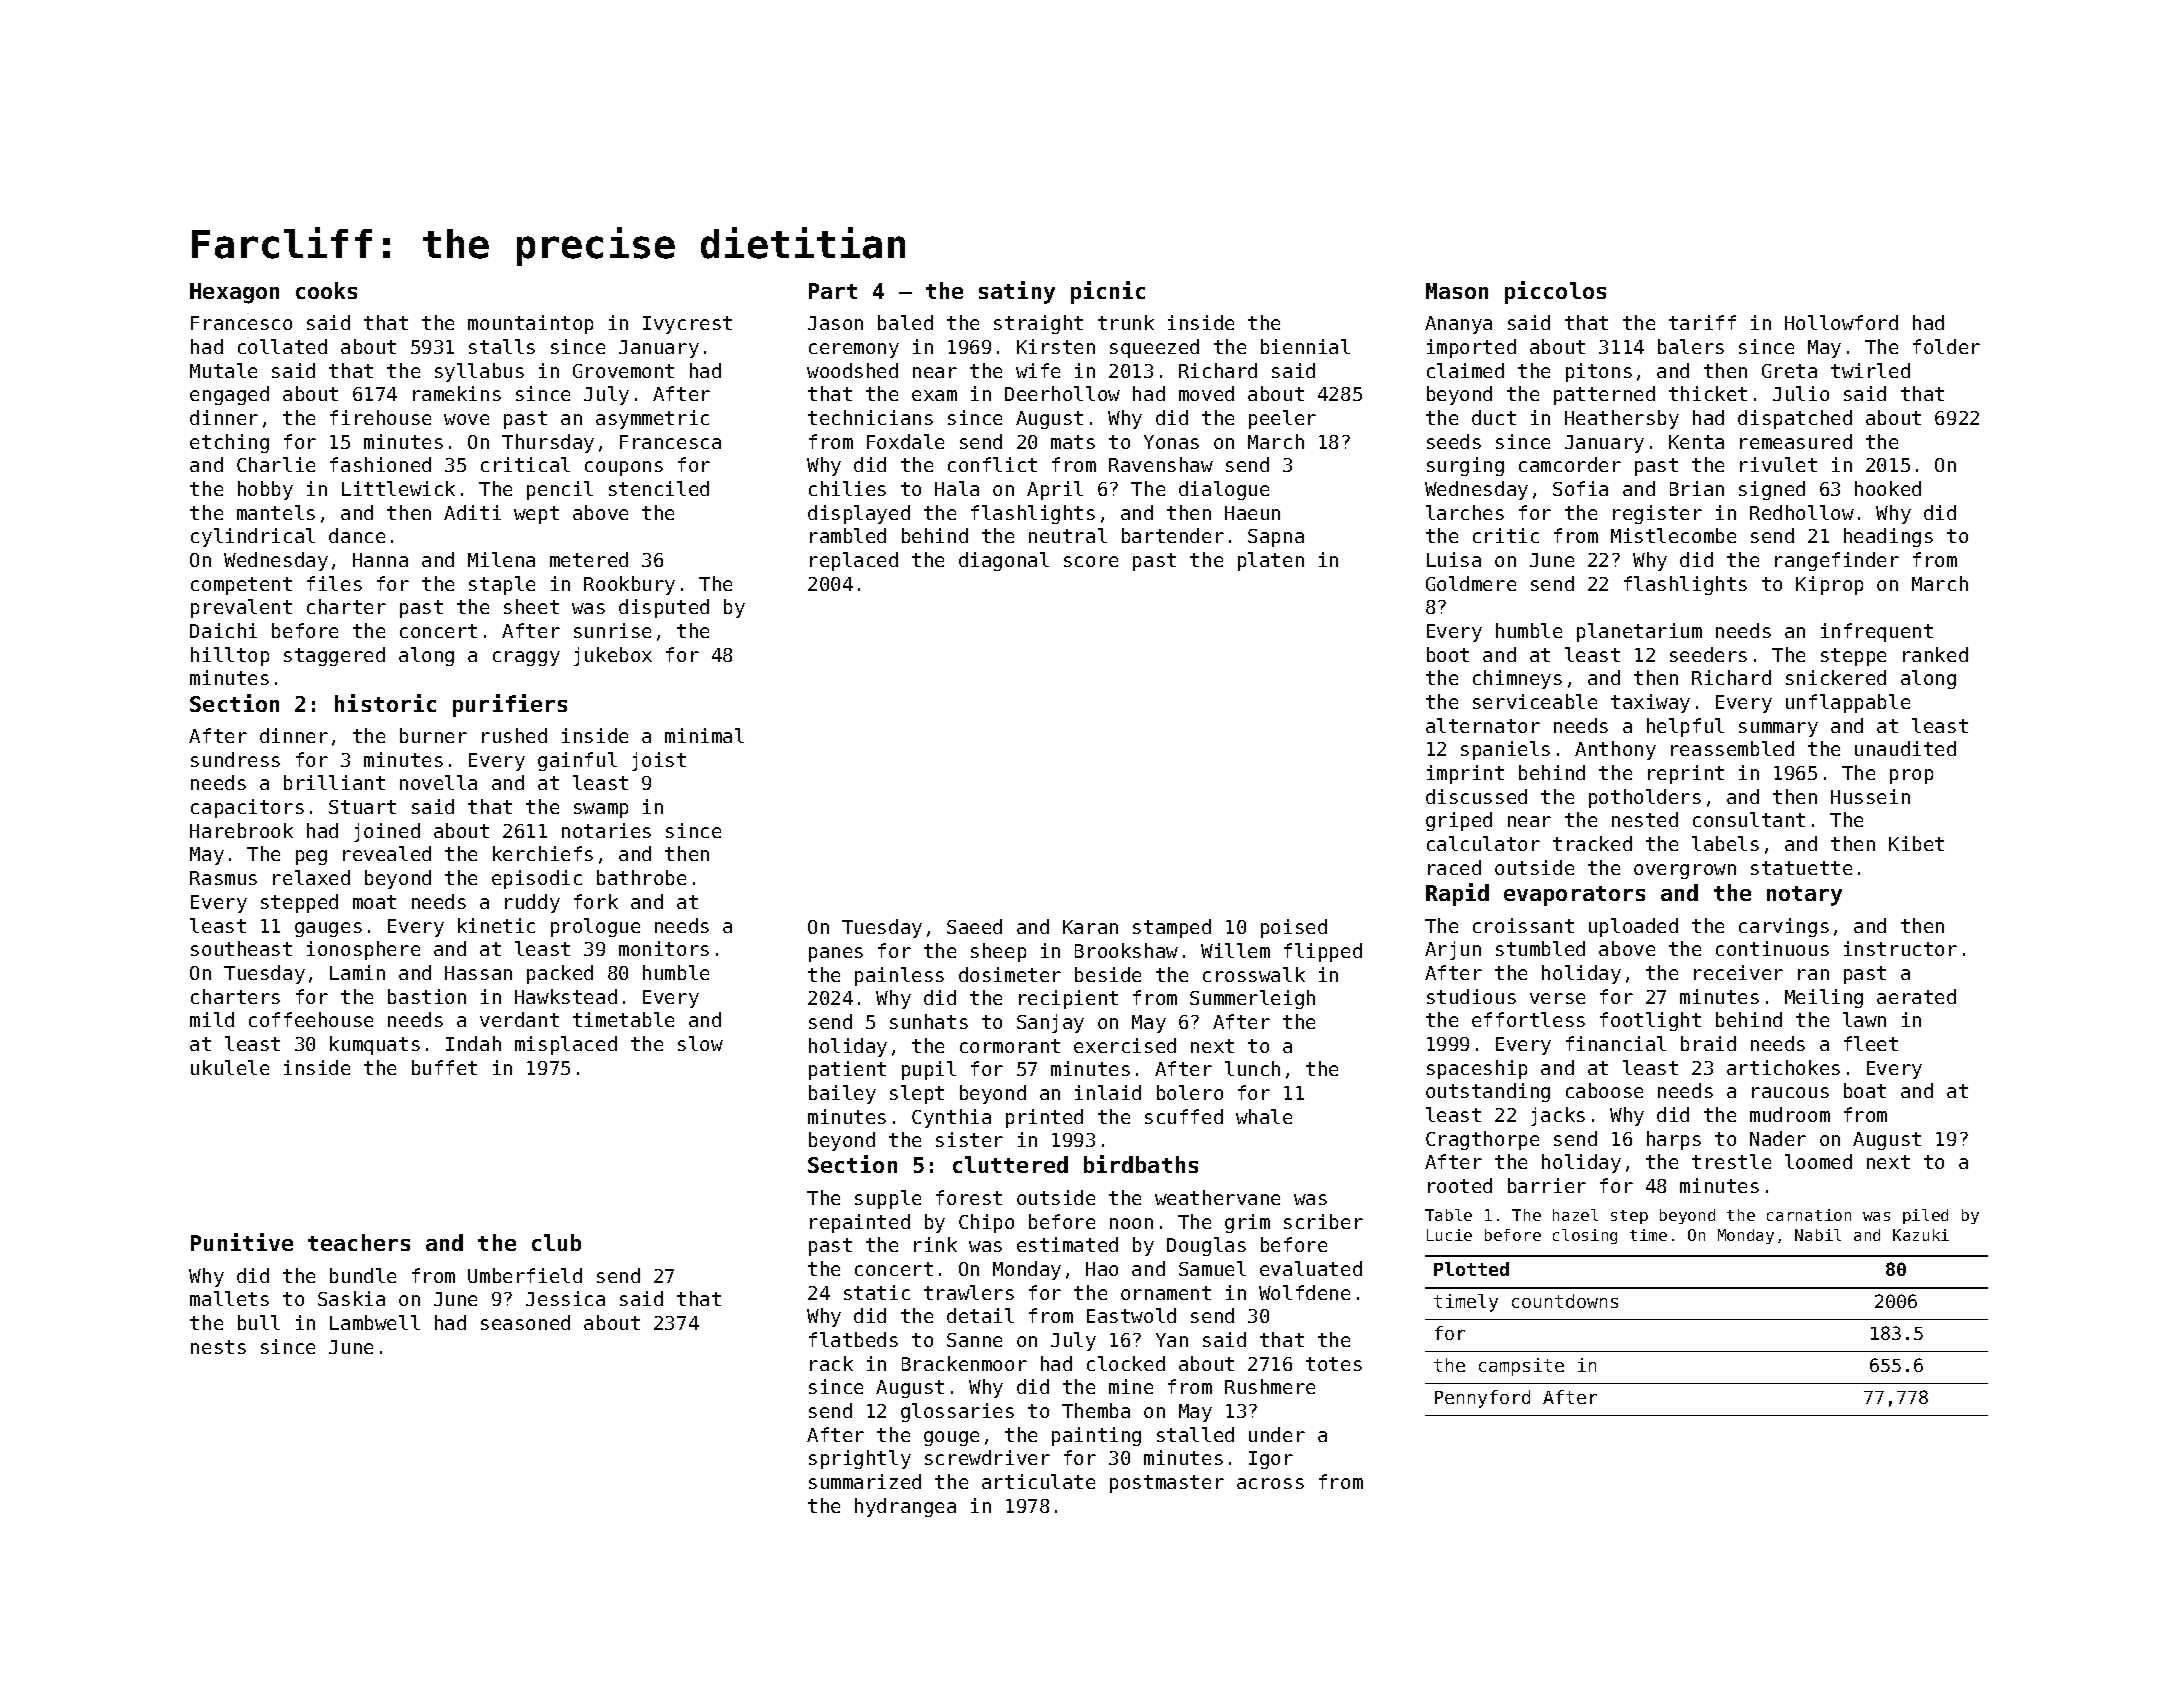  Describe the element at coordinates (1017, 292) in the screenshot. I see `satiny` at that location.
